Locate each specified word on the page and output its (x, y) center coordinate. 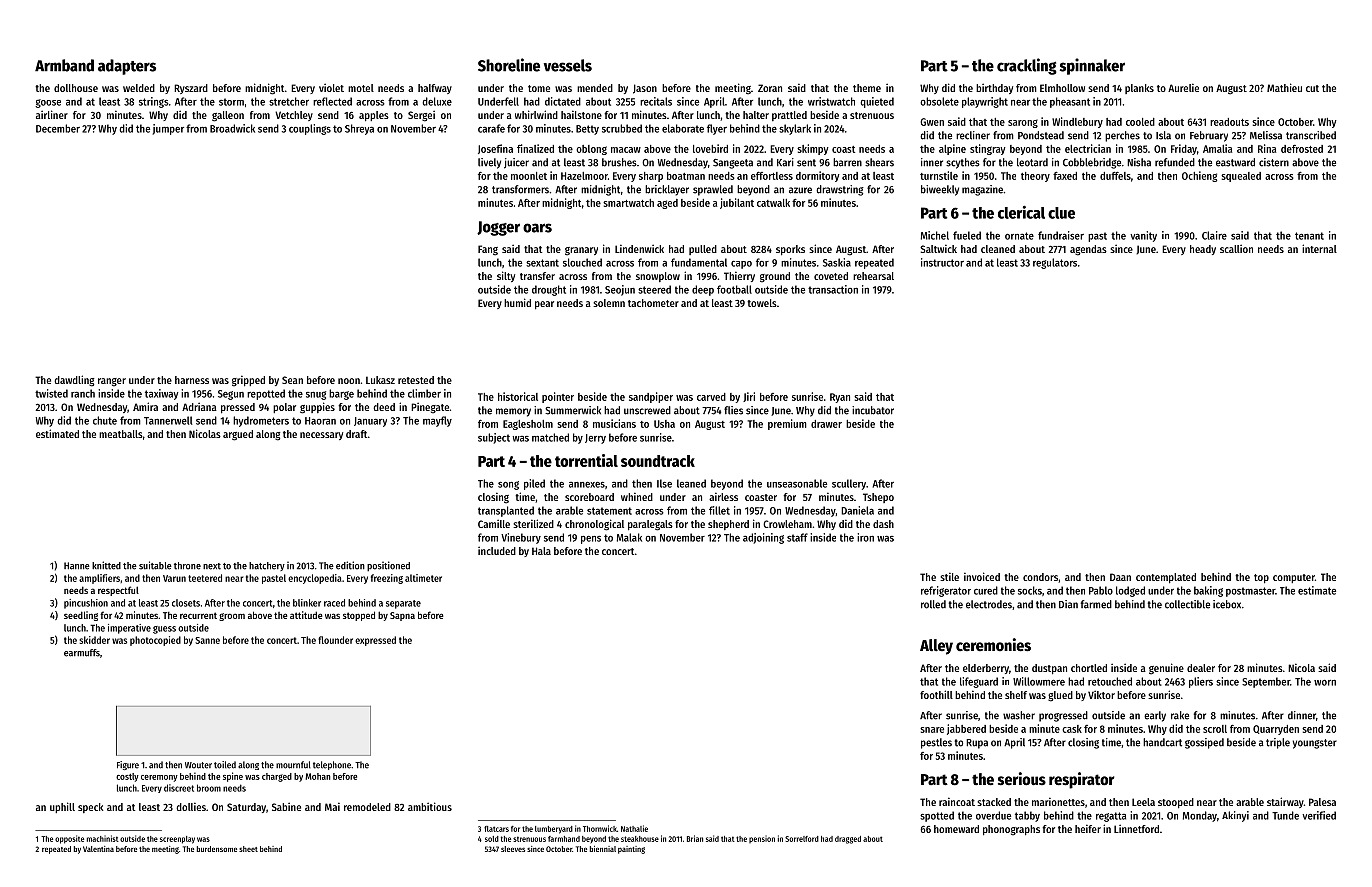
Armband (64, 65)
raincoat (957, 801)
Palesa (1322, 802)
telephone (332, 765)
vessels (568, 65)
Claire (1214, 235)
